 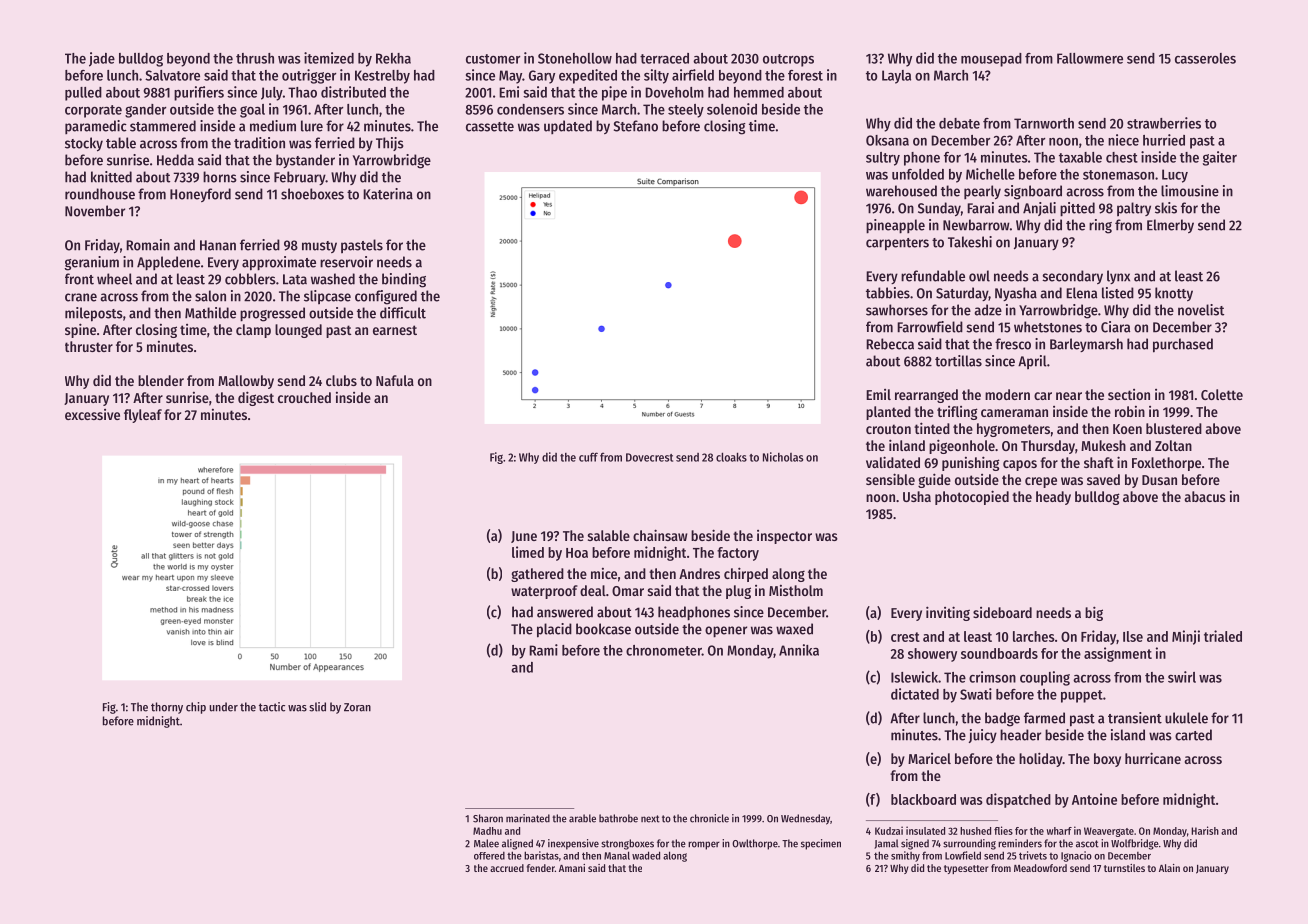 What do you see at coordinates (167, 708) in the screenshot?
I see `thorny` at bounding box center [167, 708].
